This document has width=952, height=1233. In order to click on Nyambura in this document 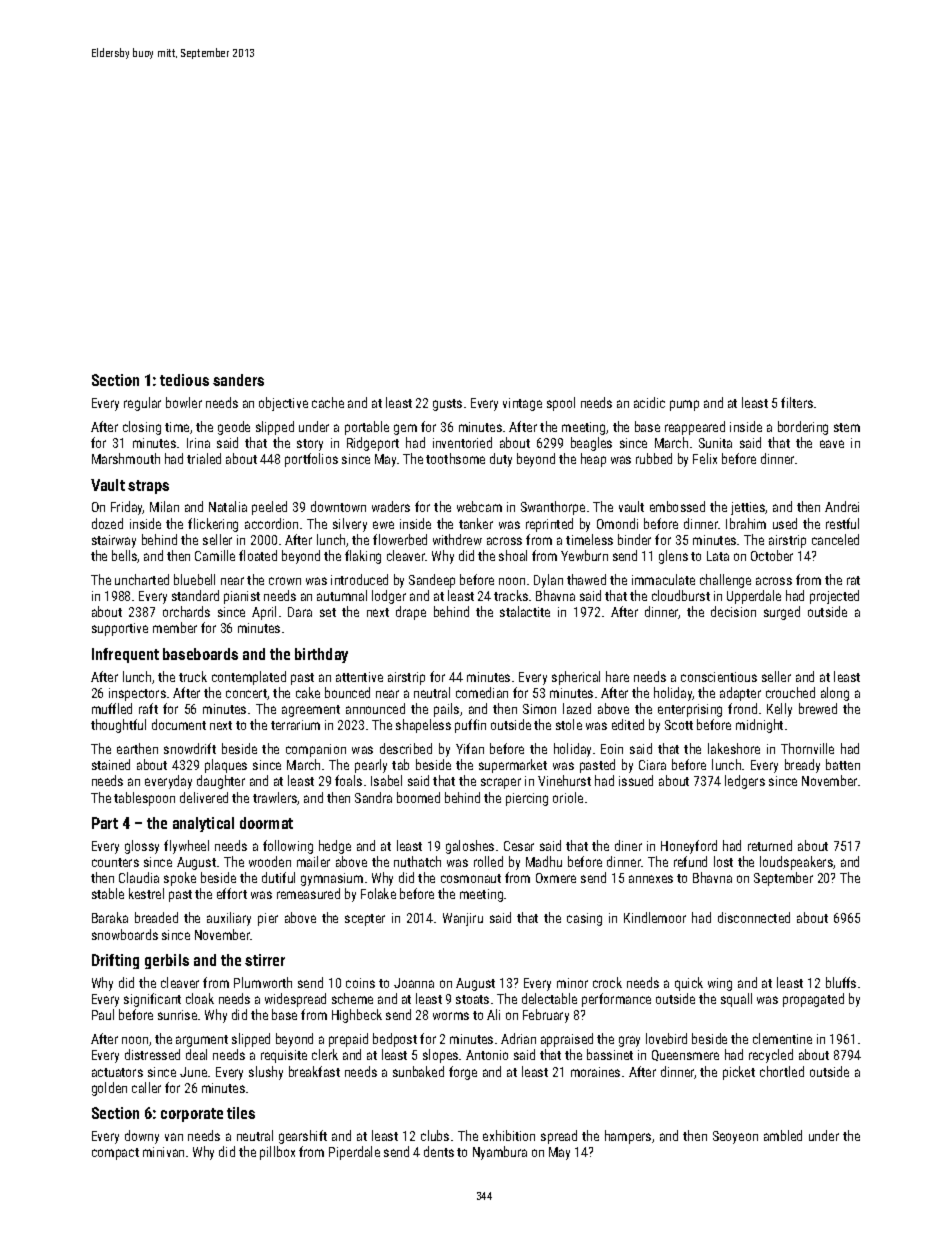, I will do `click(500, 1153)`.
